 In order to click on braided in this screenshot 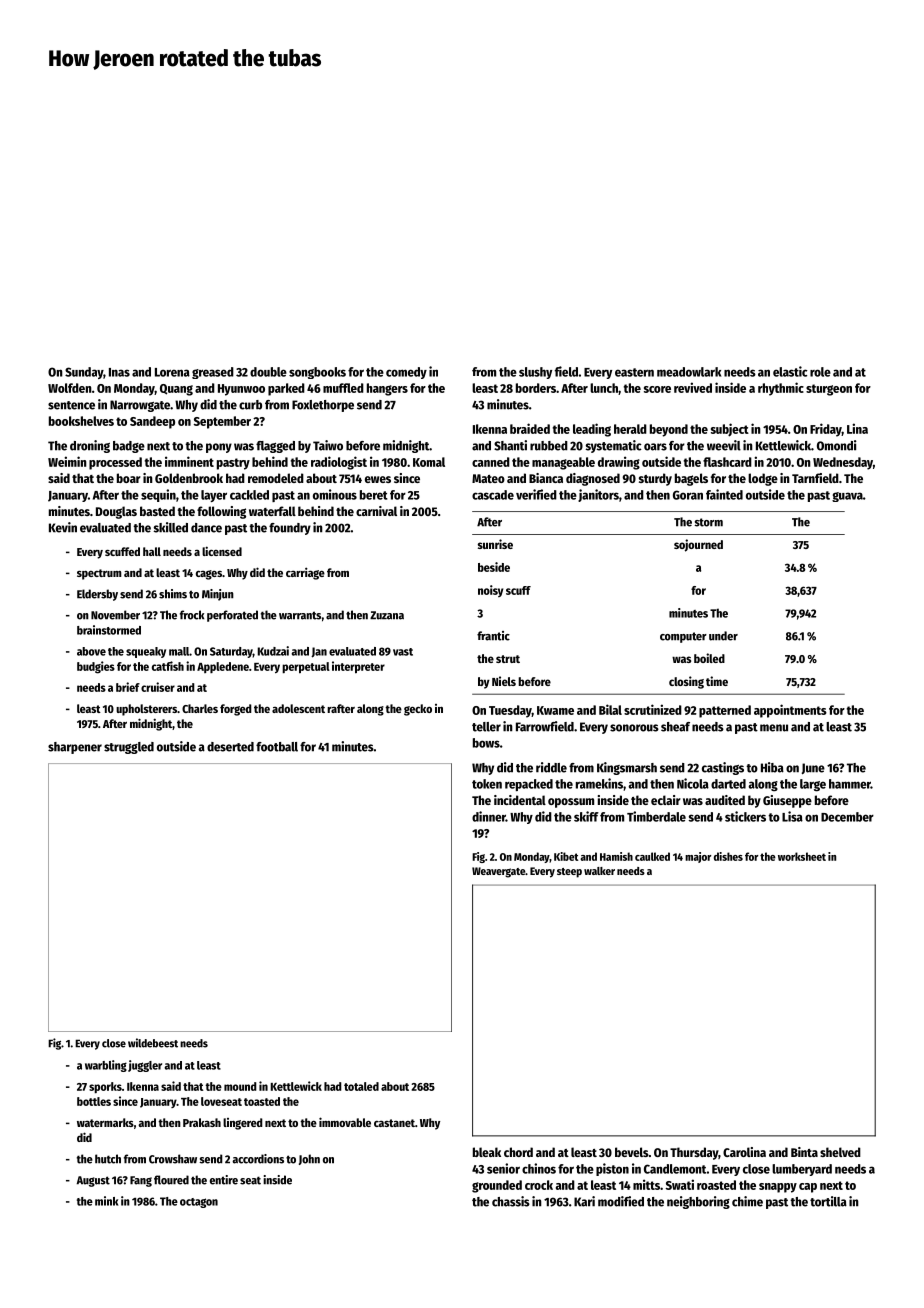, I will do `click(530, 428)`.
